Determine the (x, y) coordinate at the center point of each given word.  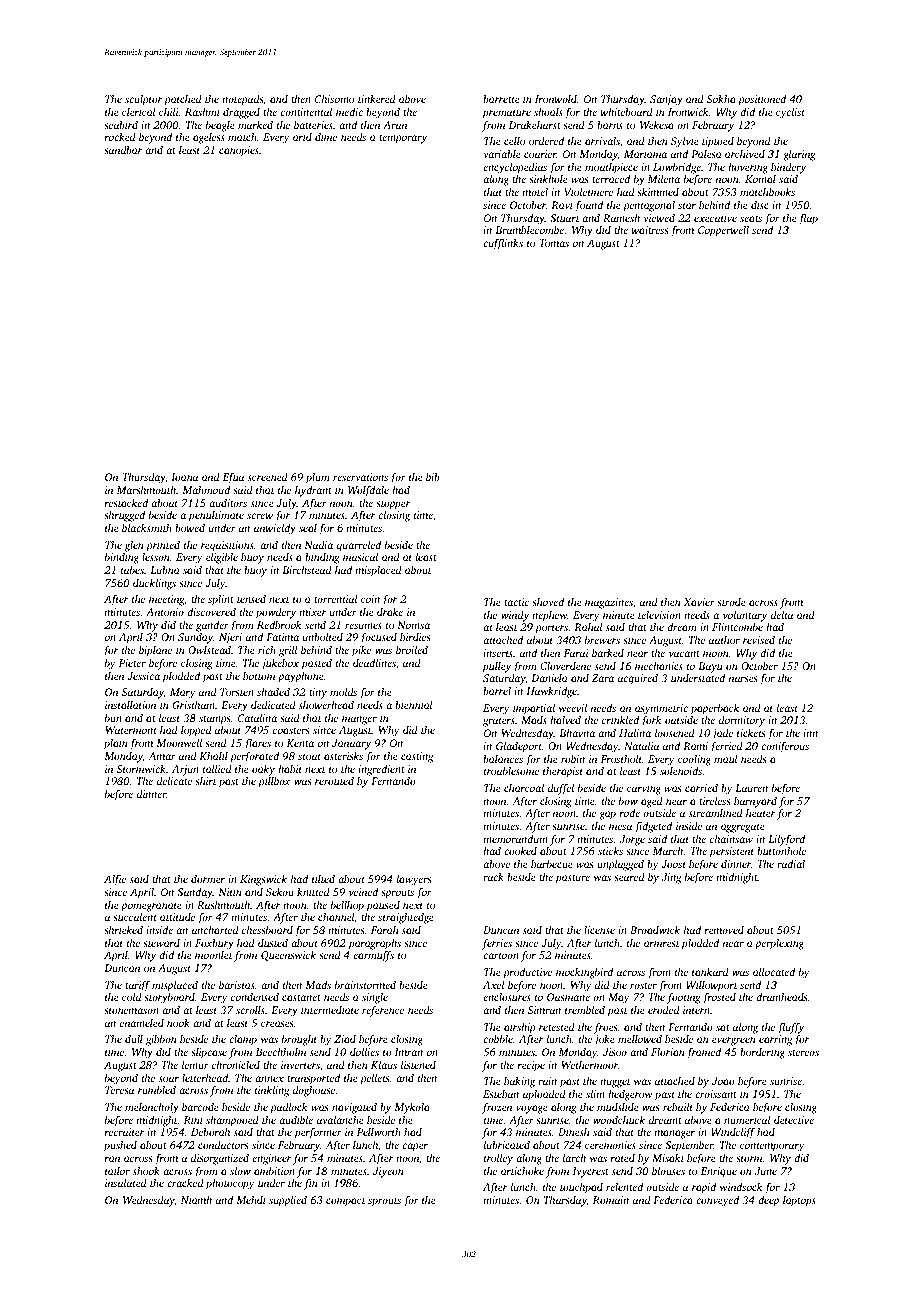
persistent (731, 852)
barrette (501, 98)
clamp (243, 1040)
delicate (174, 781)
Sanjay (666, 100)
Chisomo (334, 99)
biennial (414, 704)
